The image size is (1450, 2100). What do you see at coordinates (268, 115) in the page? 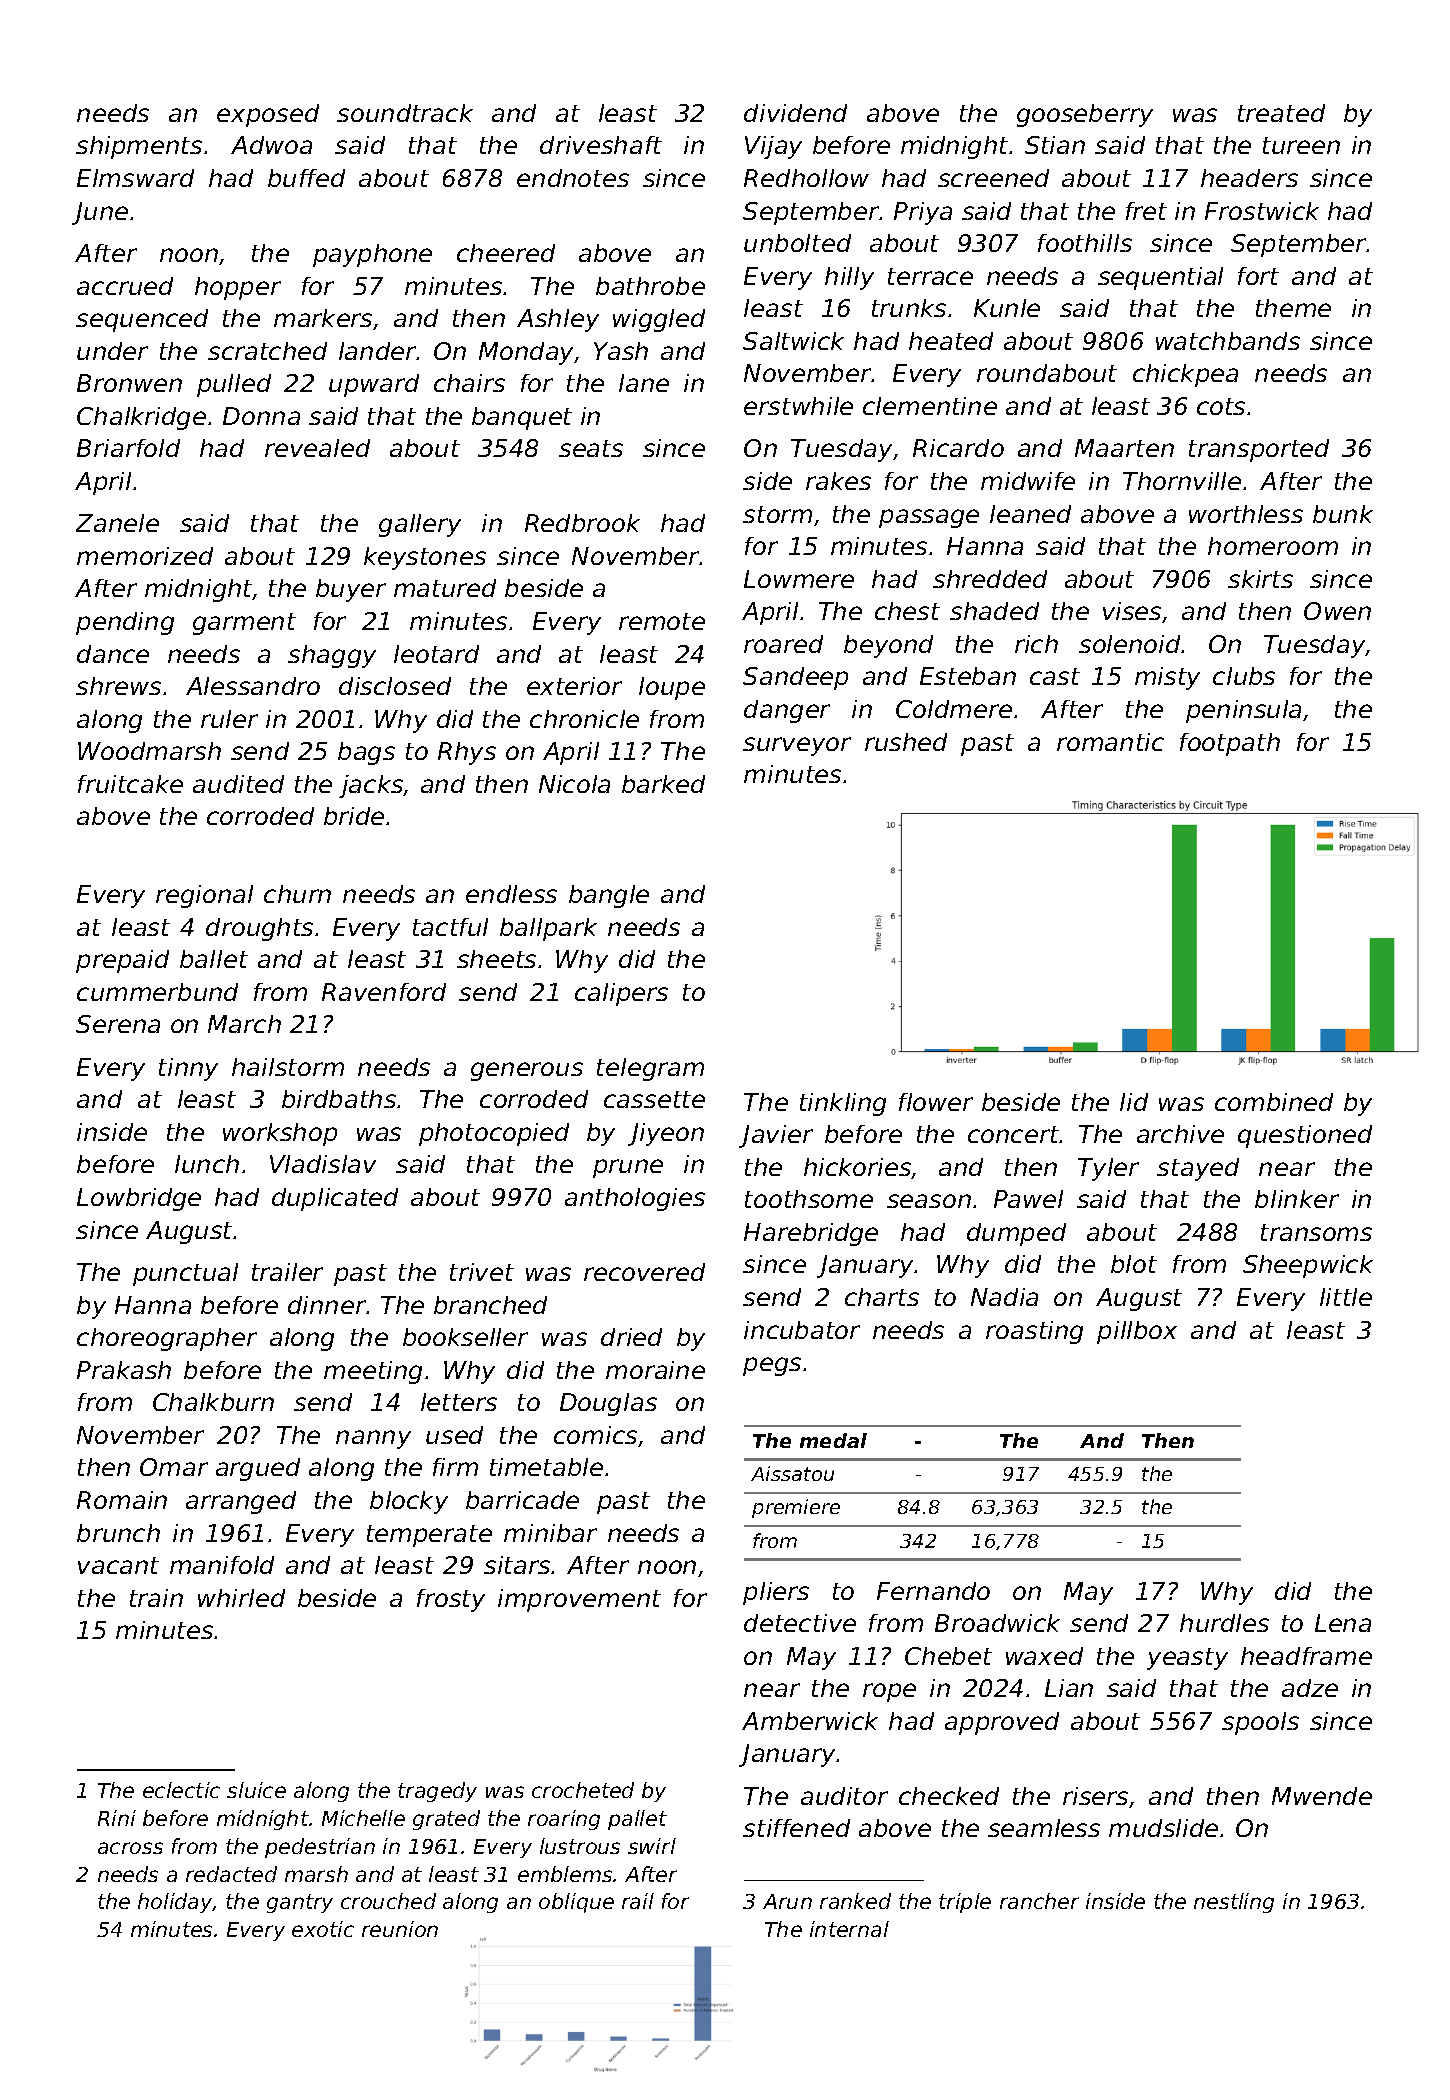
I see `exposed` at bounding box center [268, 115].
